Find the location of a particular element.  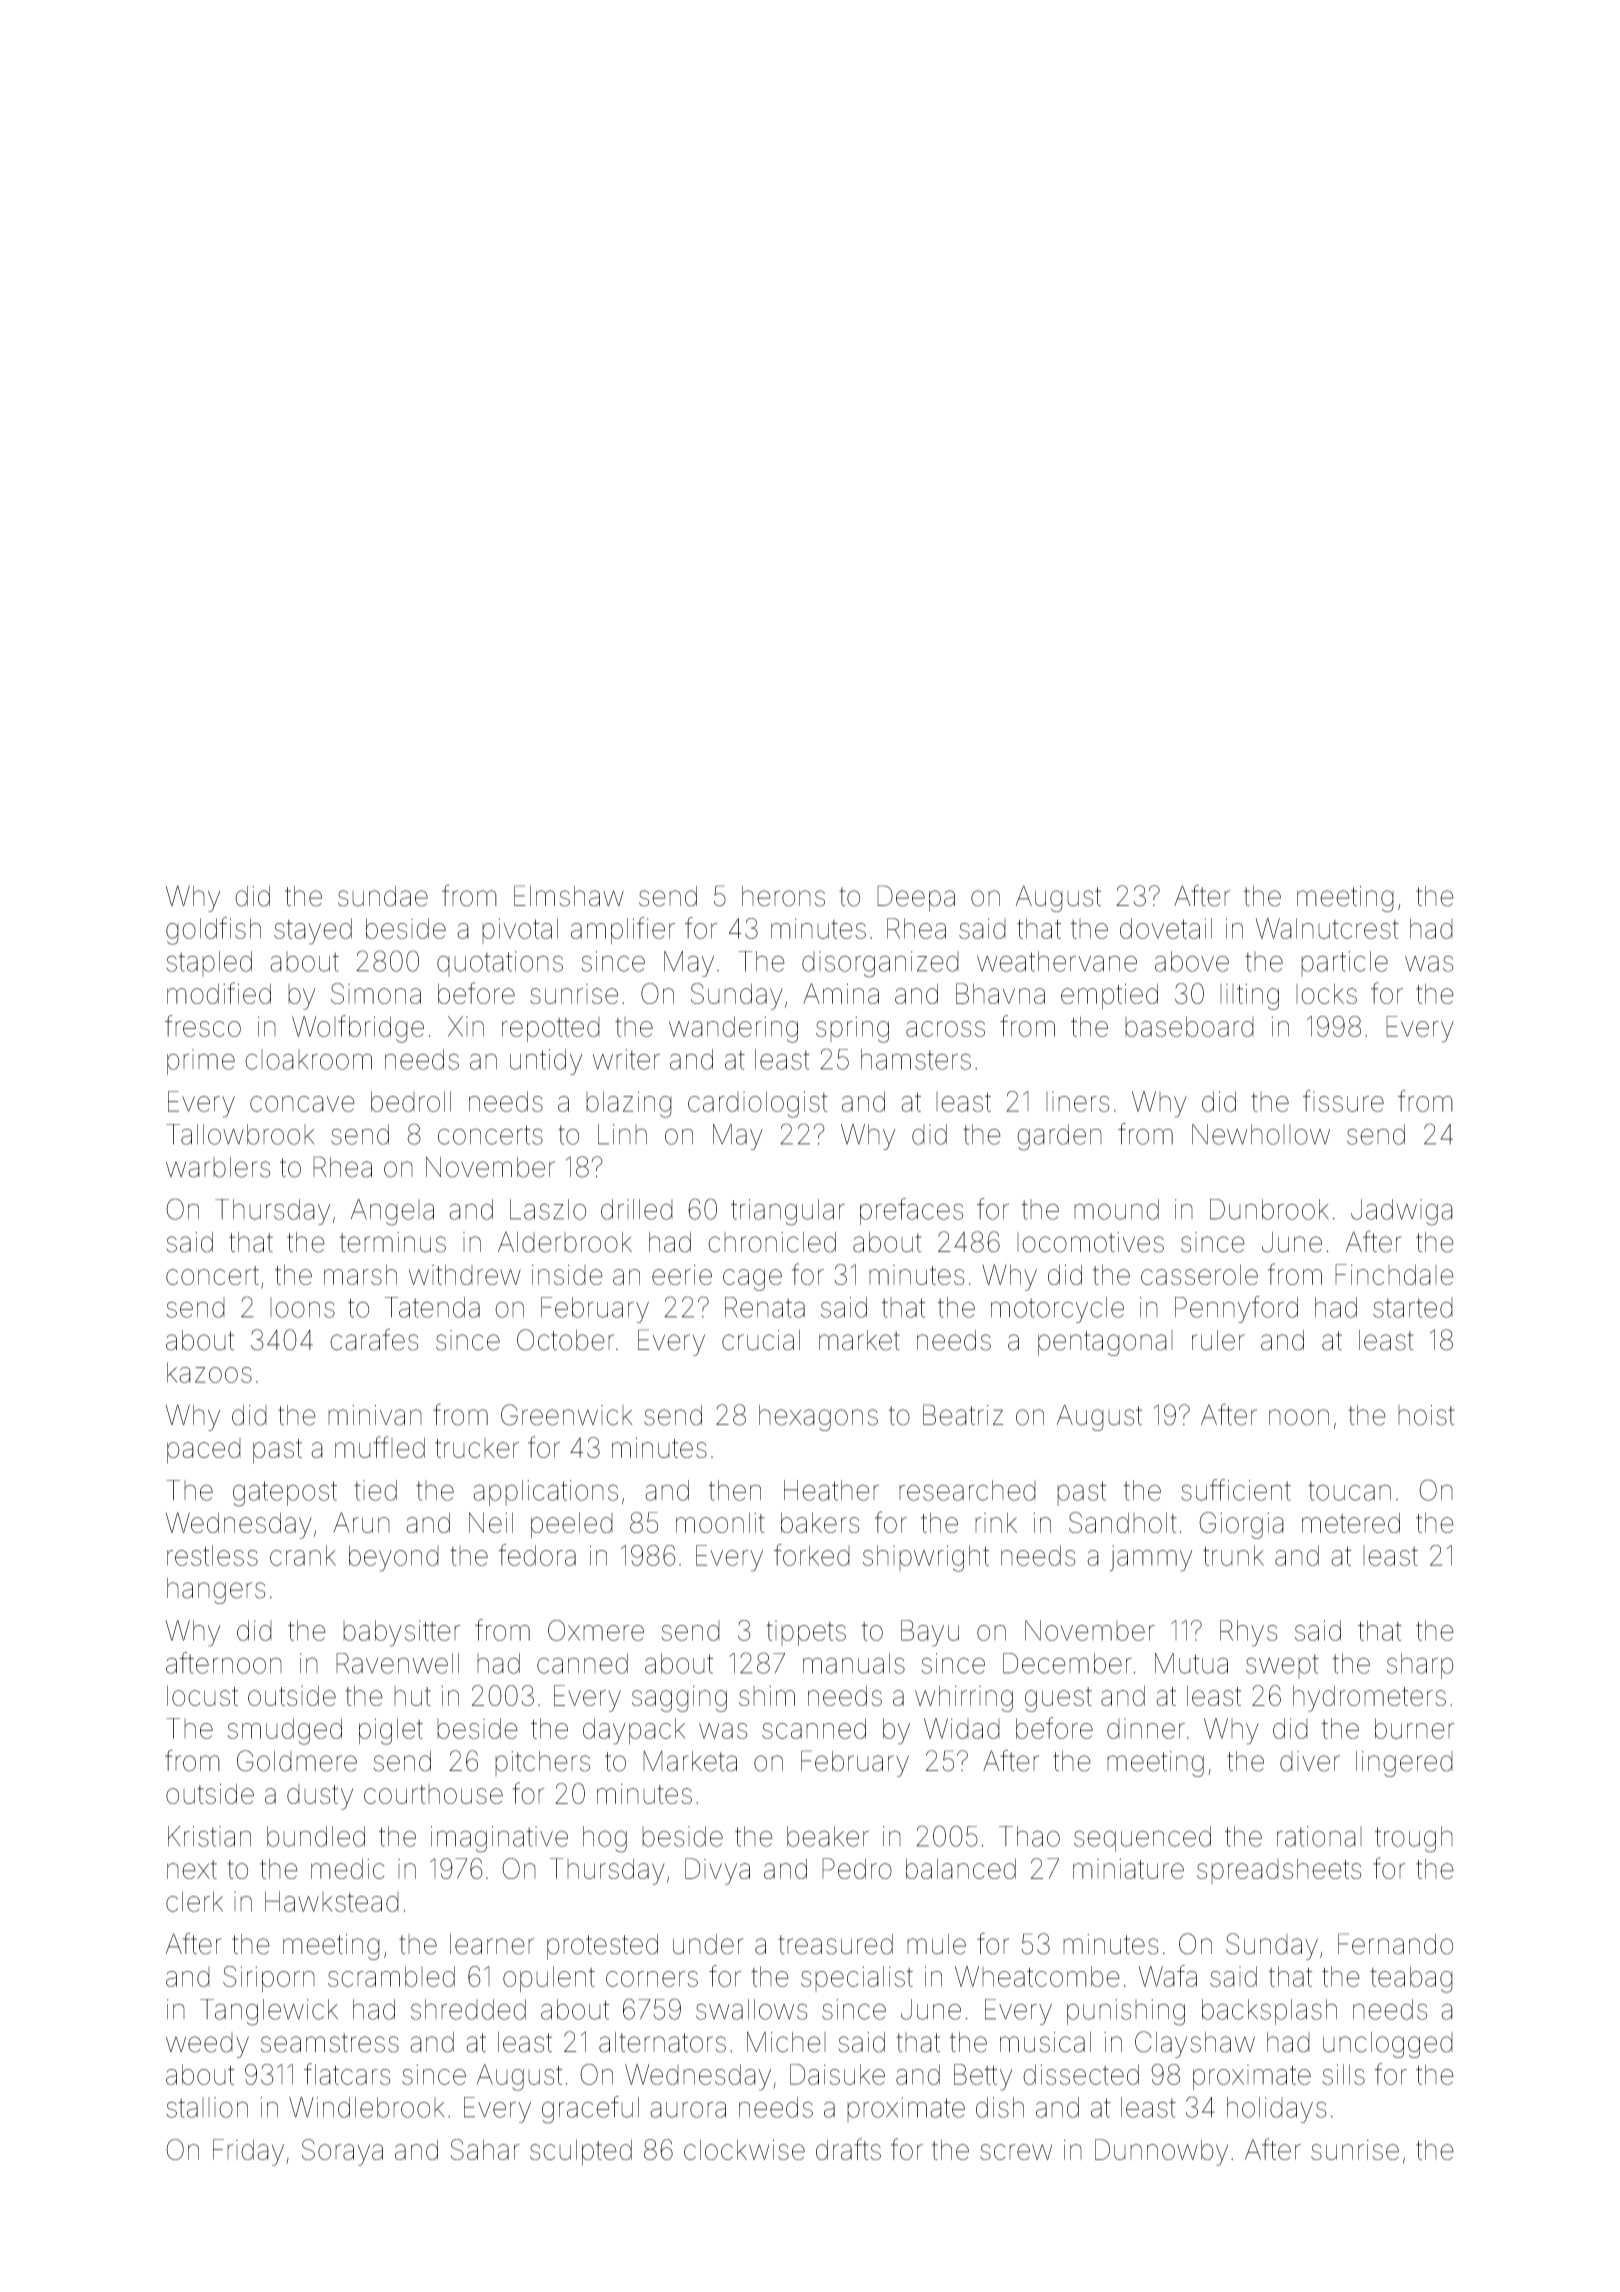

toucan is located at coordinates (1349, 1491).
